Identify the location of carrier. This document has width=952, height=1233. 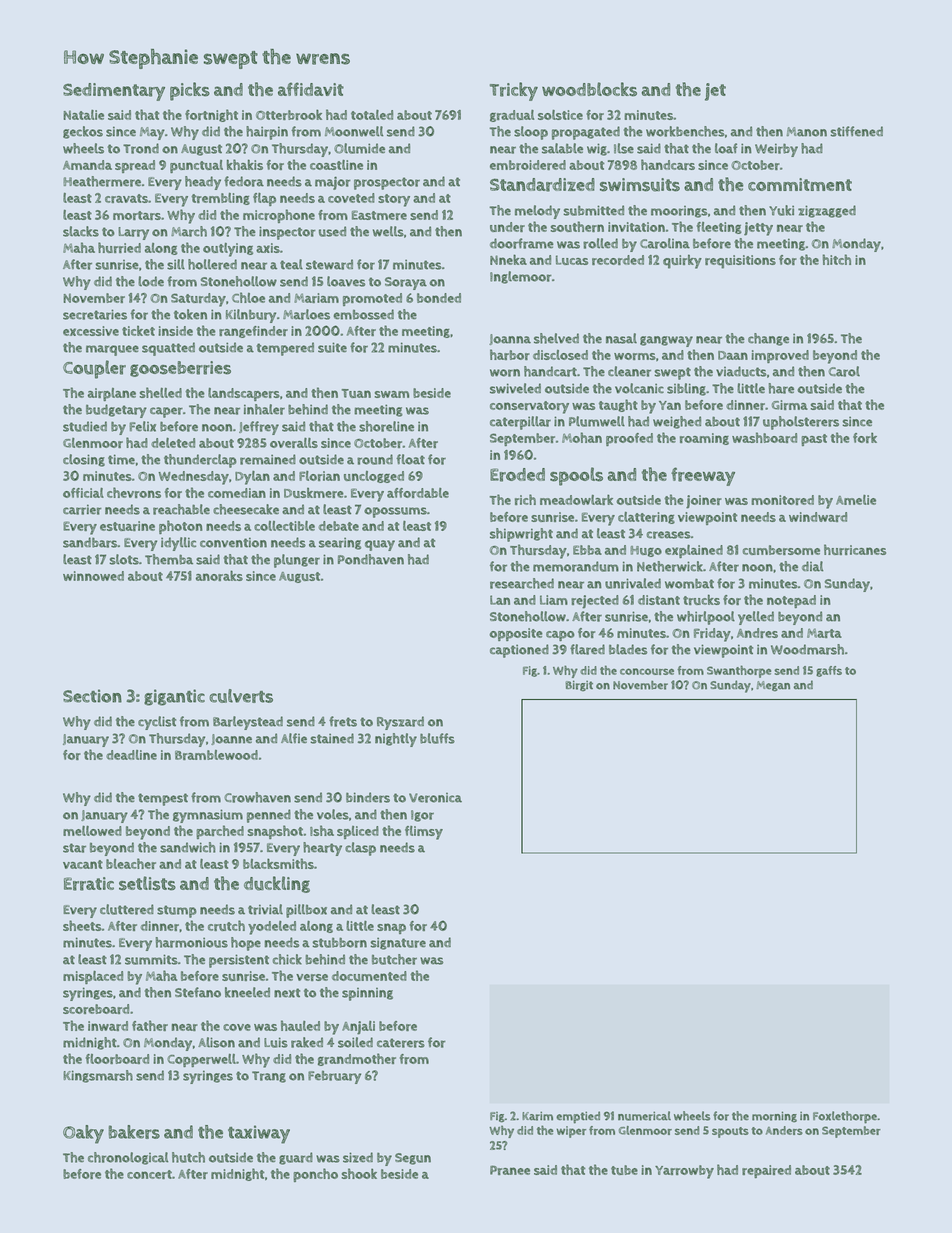
(82, 509).
